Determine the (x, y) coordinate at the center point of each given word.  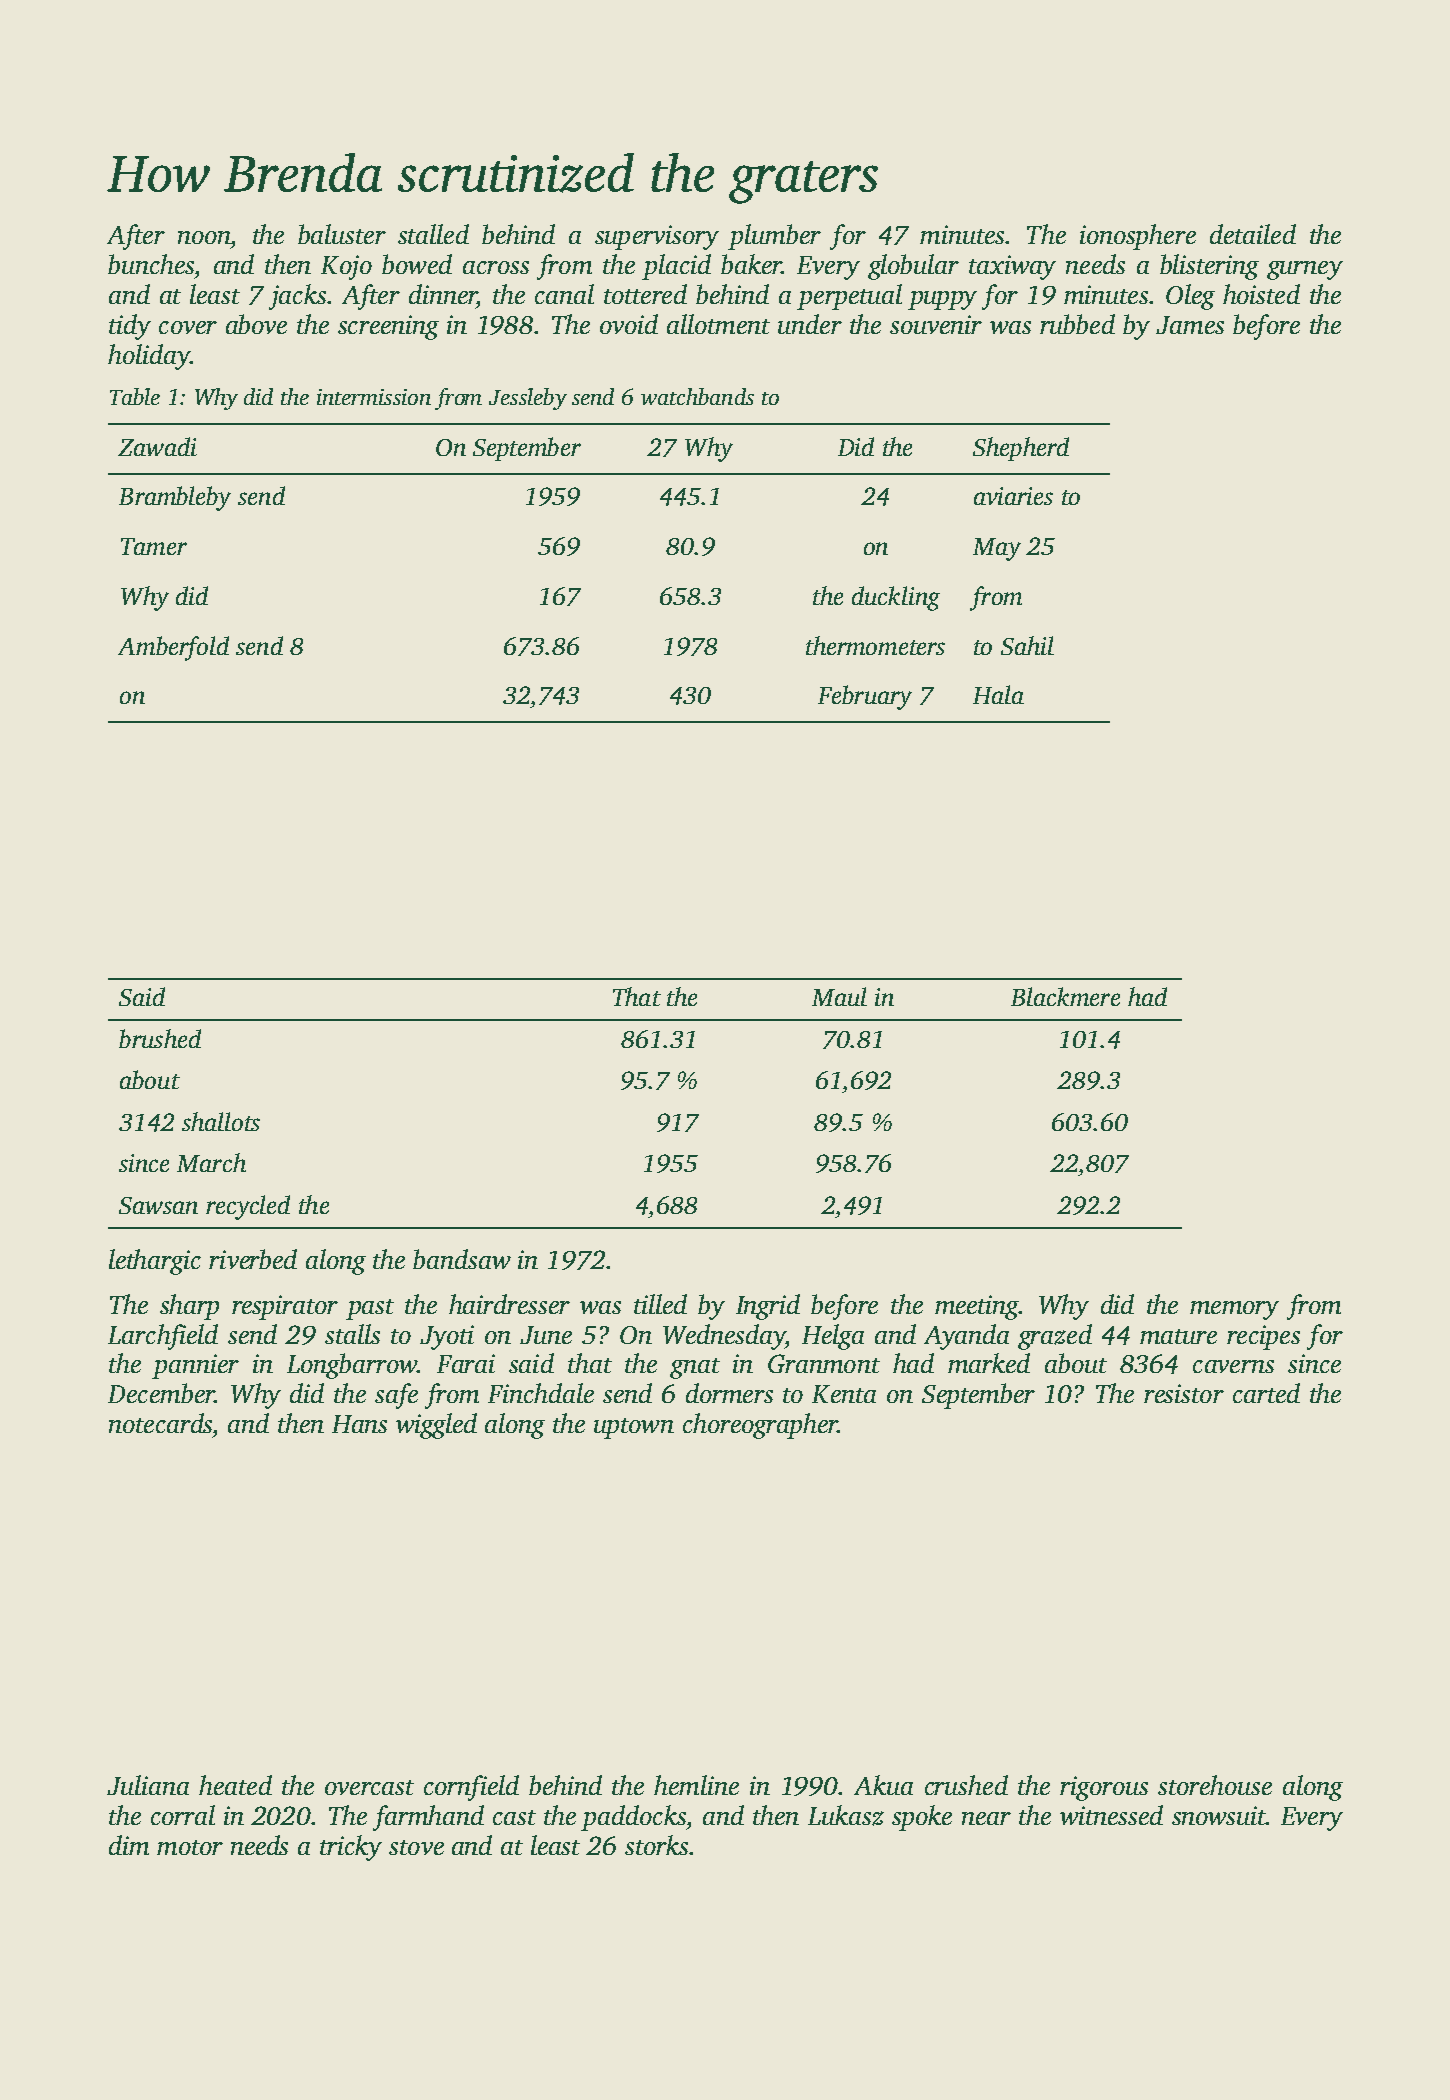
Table (135, 396)
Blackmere (1065, 996)
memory (1234, 1310)
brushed (160, 1038)
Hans (359, 1424)
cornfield (471, 1788)
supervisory (657, 237)
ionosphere (1138, 237)
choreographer (760, 1426)
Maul (839, 996)
